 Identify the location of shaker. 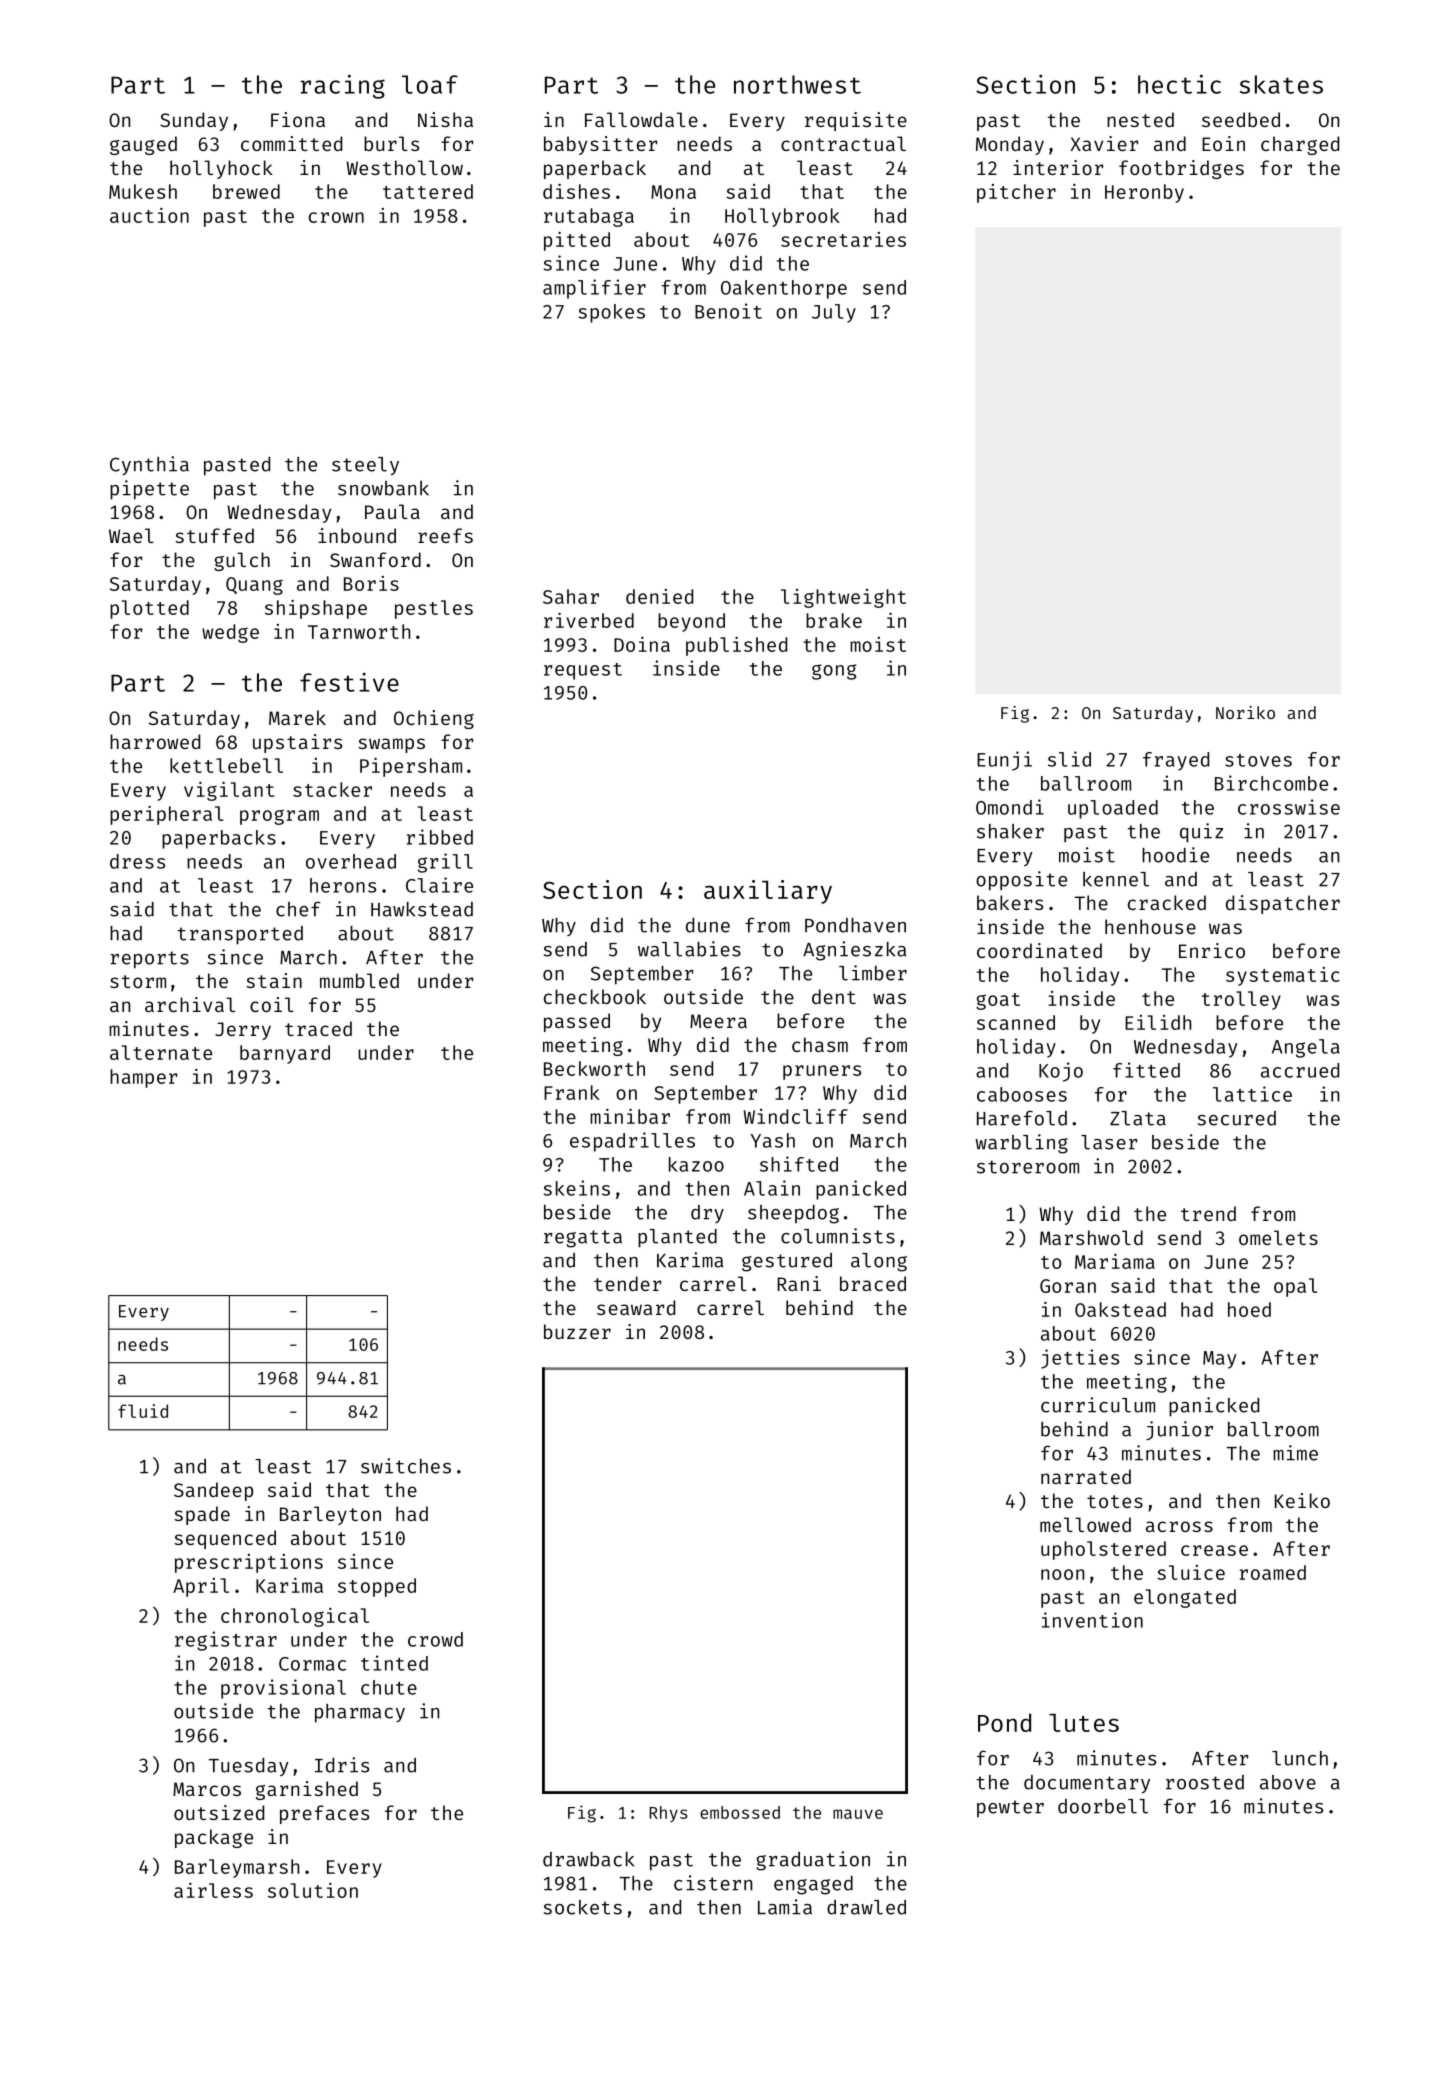
(1010, 831).
